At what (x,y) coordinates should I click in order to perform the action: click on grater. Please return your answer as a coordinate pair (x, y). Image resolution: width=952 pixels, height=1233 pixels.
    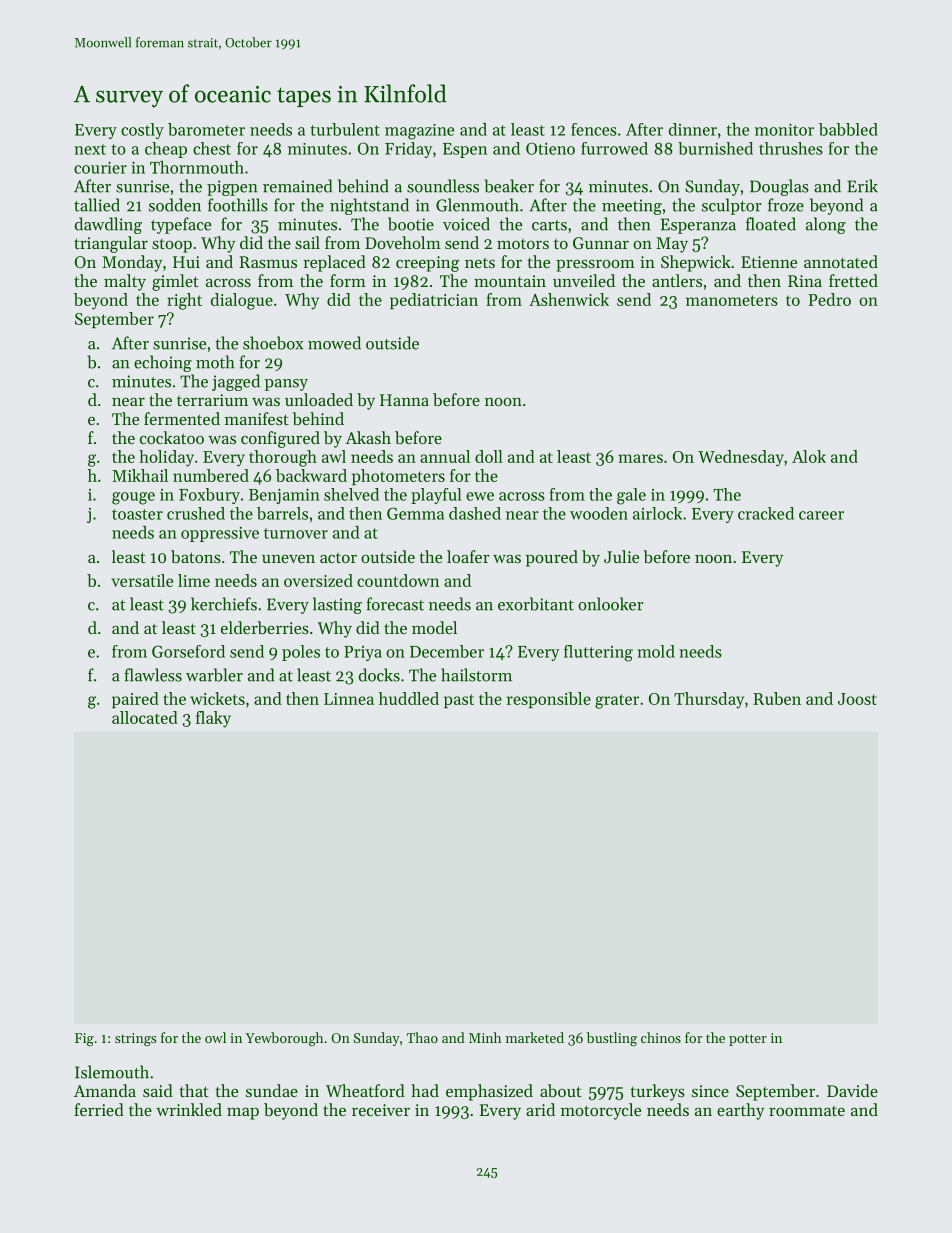
    Looking at the image, I should click on (617, 701).
